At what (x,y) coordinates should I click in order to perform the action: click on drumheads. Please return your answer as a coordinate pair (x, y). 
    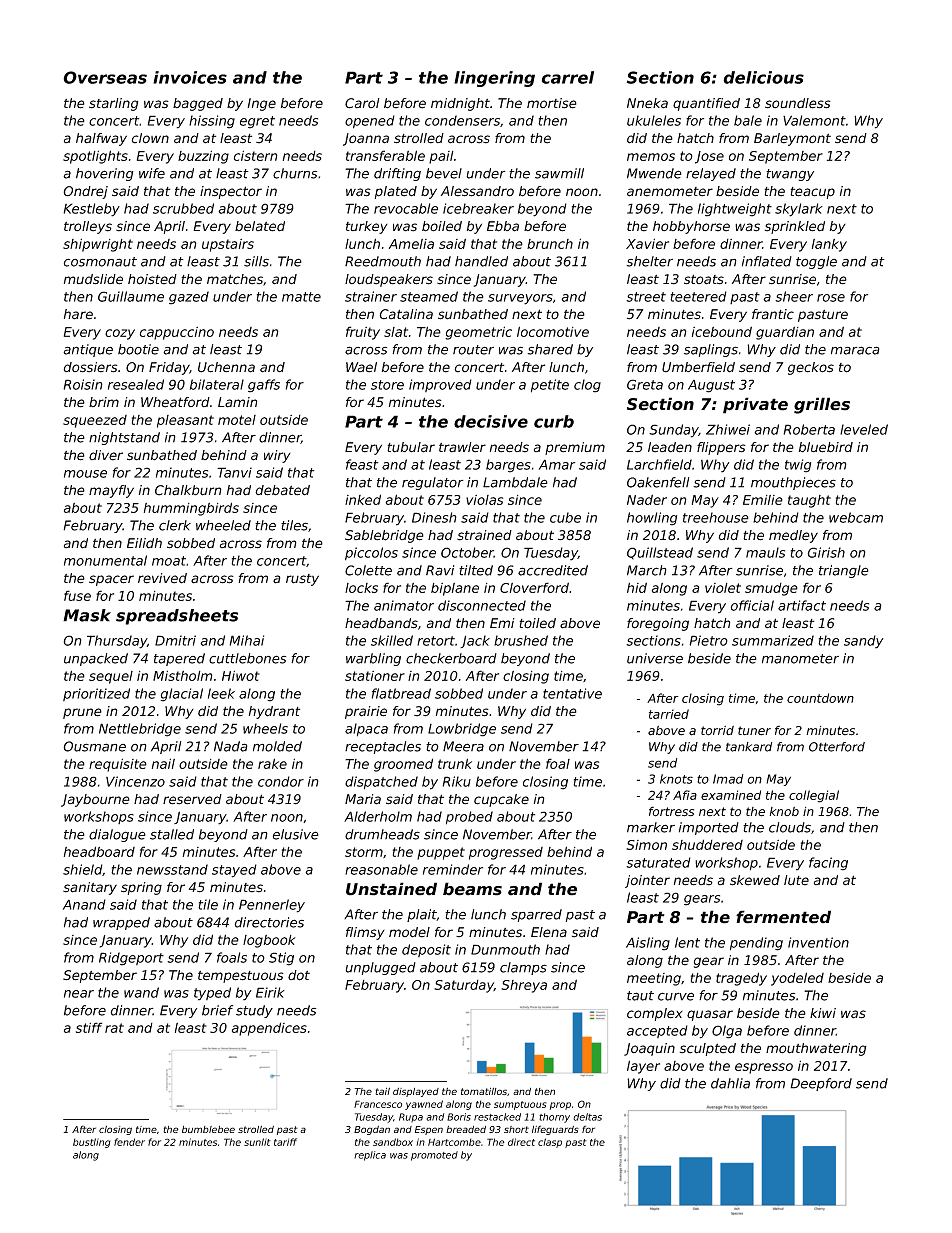
    Looking at the image, I should click on (382, 834).
